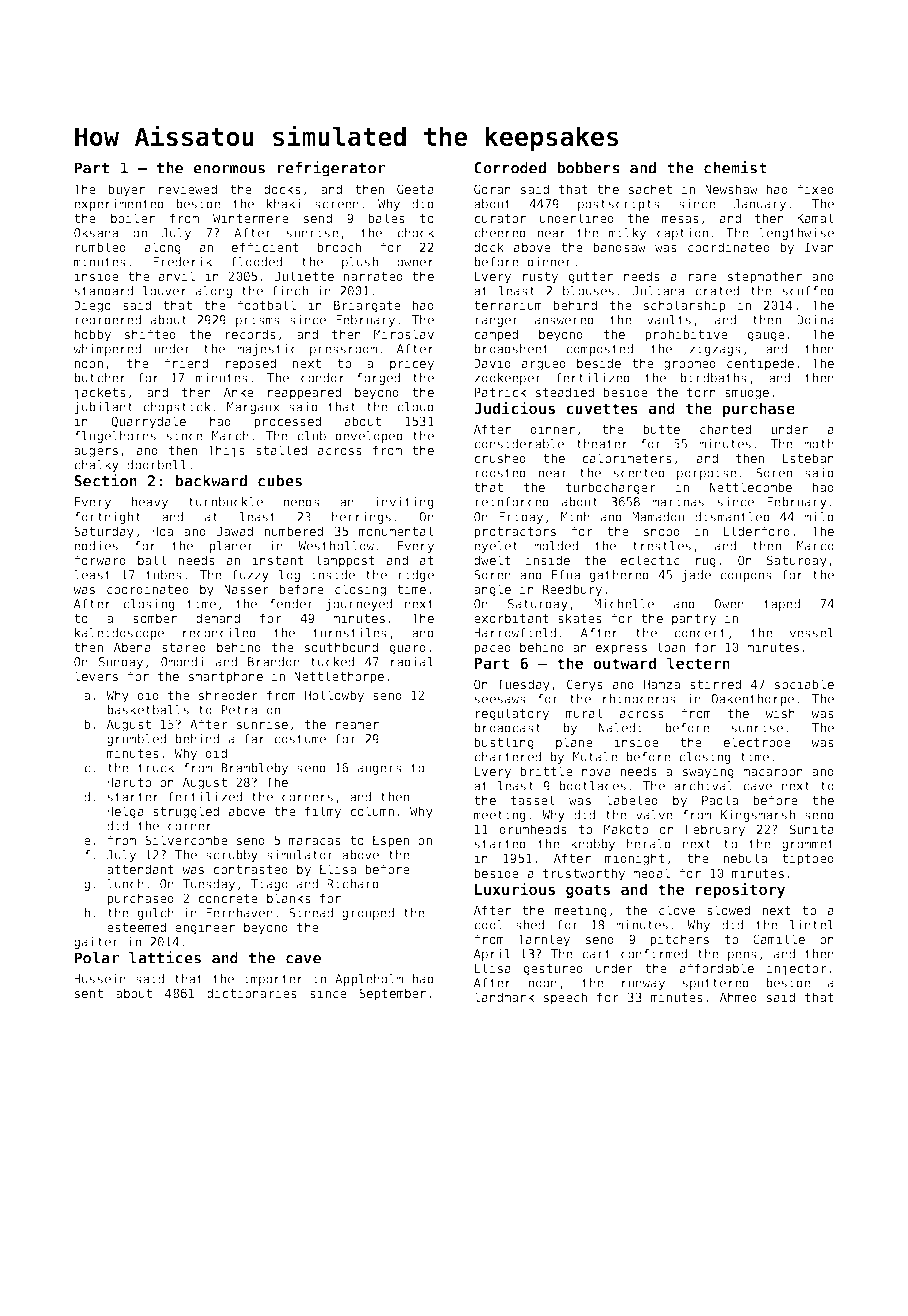  I want to click on Elderford, so click(756, 531).
